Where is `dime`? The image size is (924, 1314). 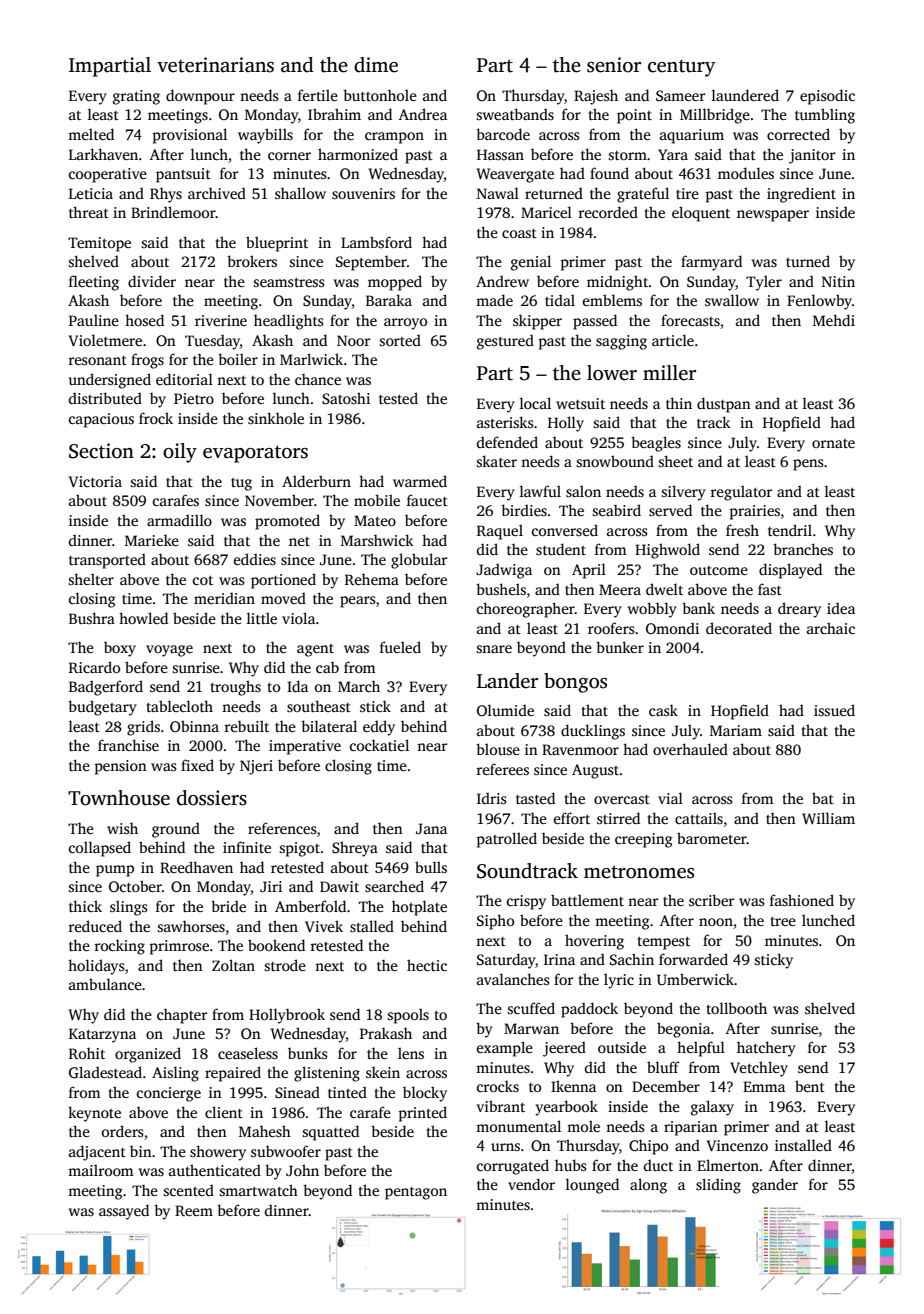
dime is located at coordinates (376, 65).
